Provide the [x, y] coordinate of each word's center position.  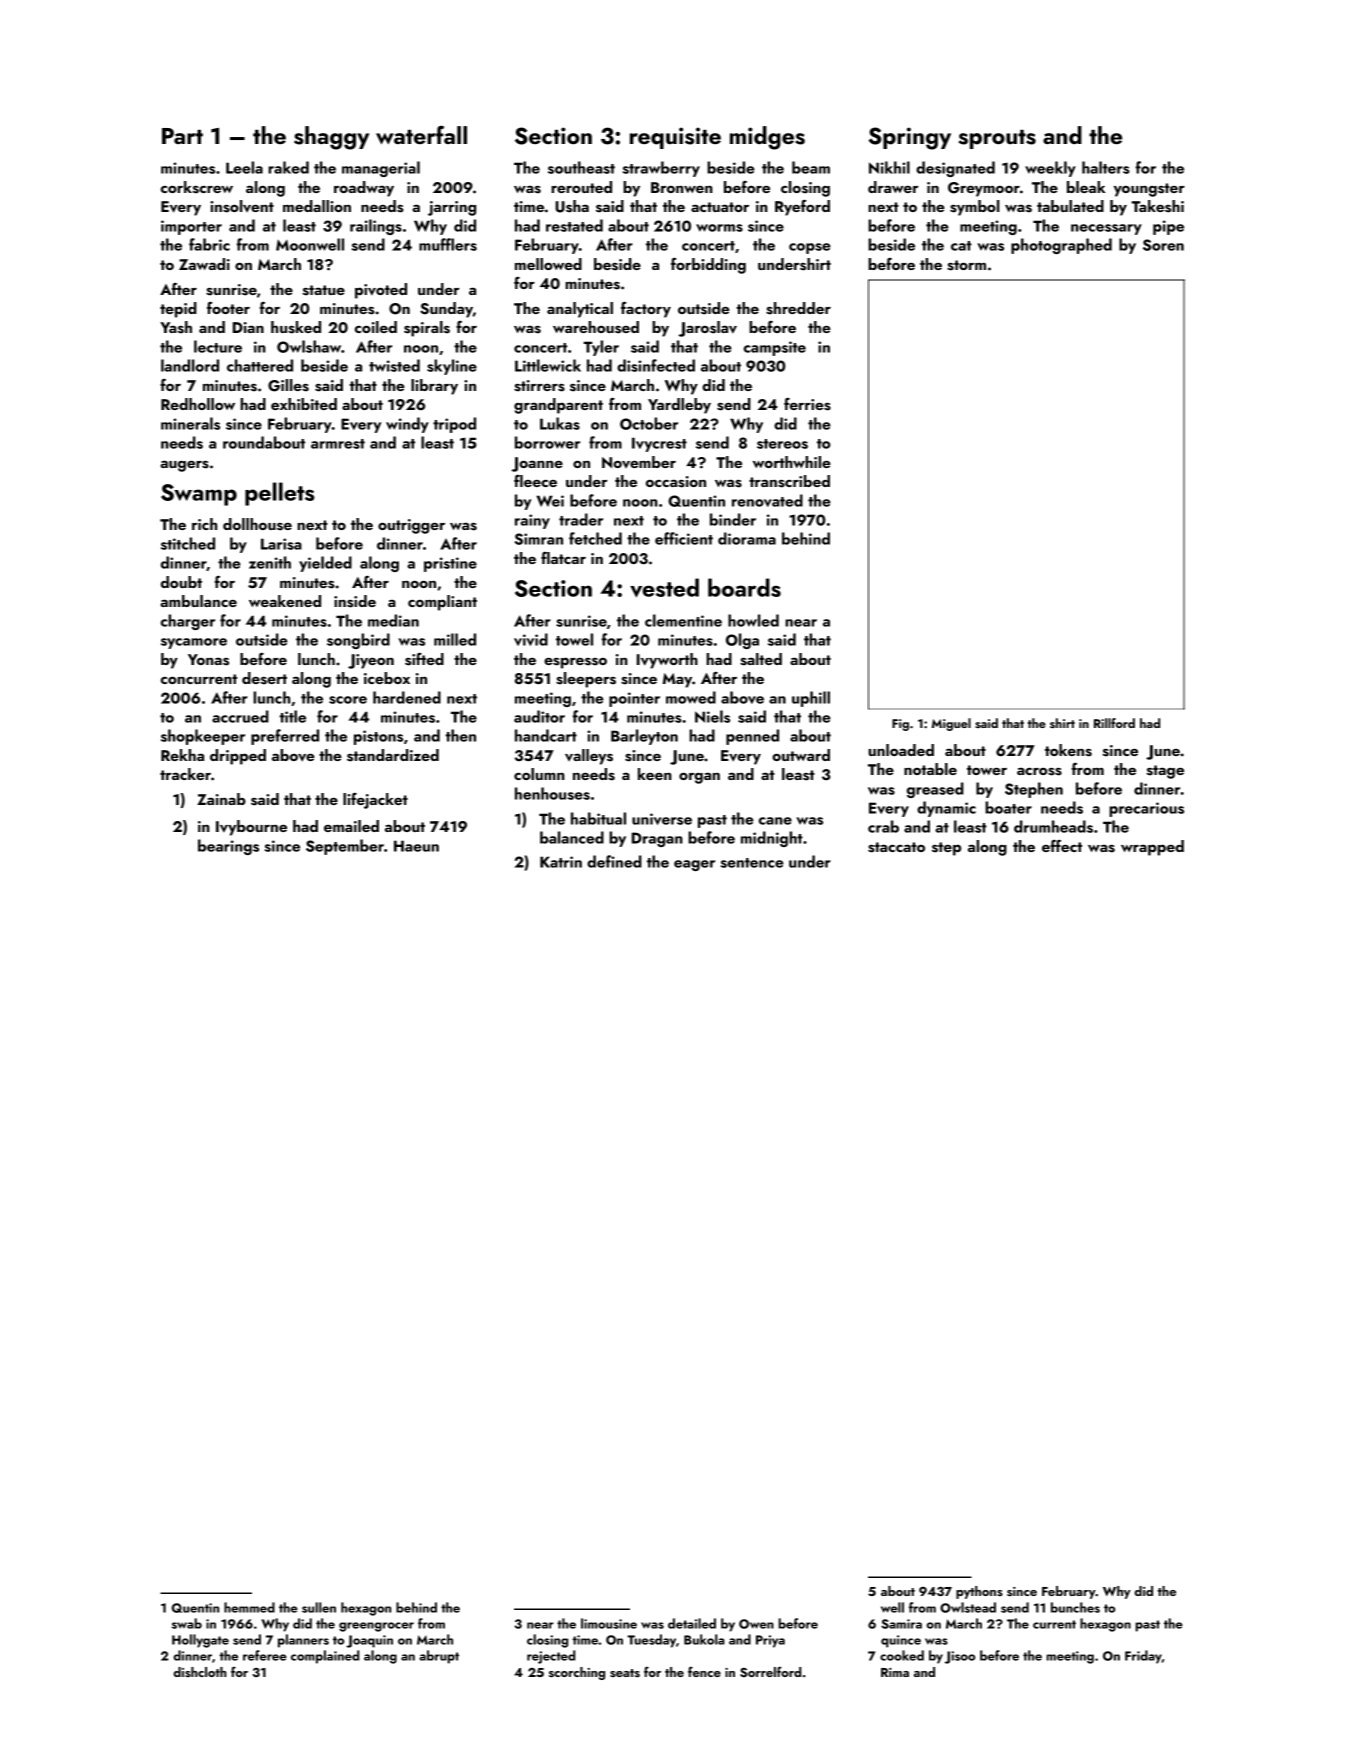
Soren [1163, 245]
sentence [752, 863]
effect [1062, 846]
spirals [427, 329]
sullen [319, 1607]
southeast [581, 167]
